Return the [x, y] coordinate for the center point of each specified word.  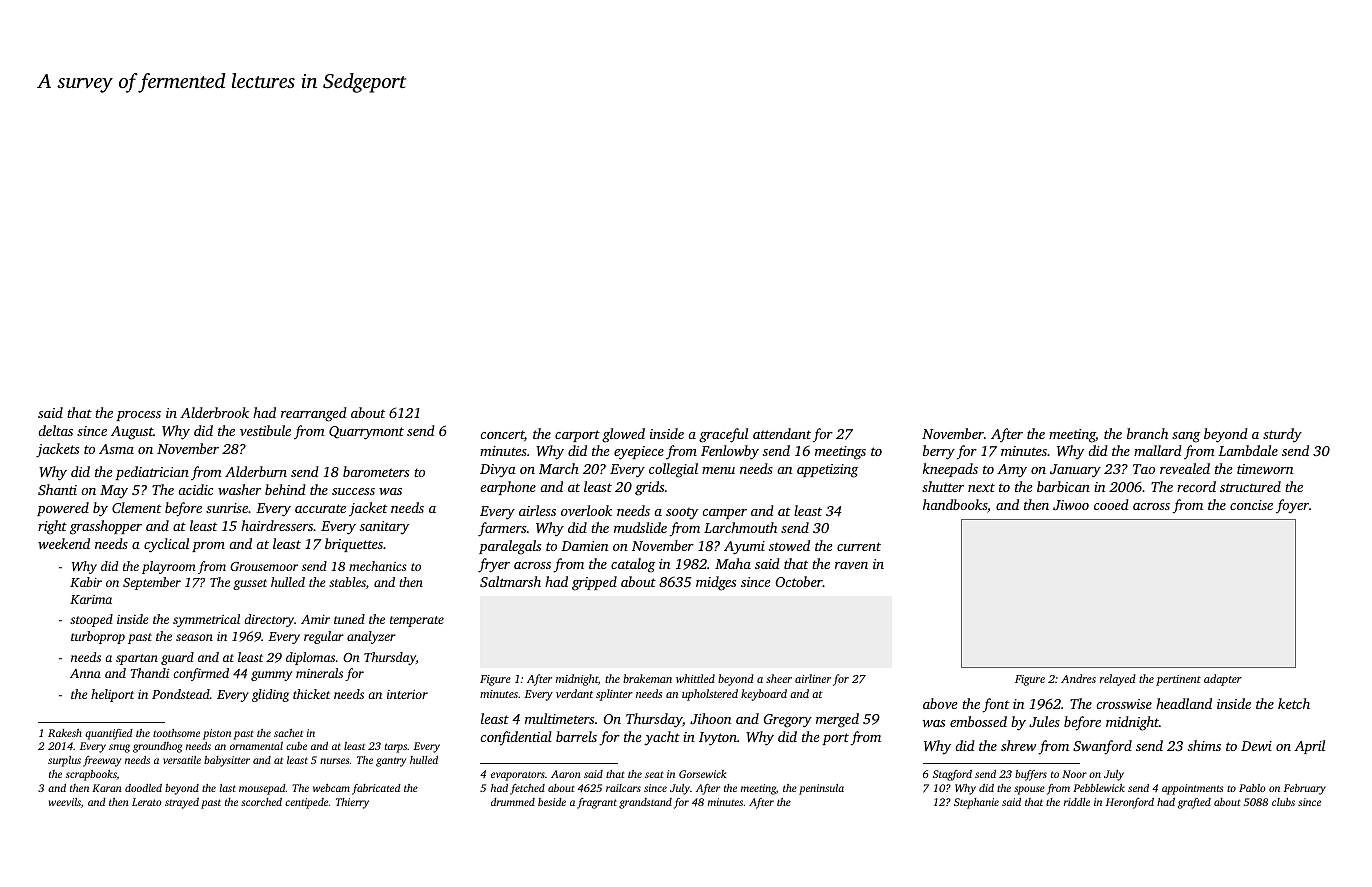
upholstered [710, 695]
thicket [311, 694]
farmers [502, 529]
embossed [978, 721]
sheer [779, 678]
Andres [1078, 678]
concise [1251, 505]
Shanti [57, 489]
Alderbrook [214, 412]
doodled [143, 788]
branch [1147, 433]
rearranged [314, 414]
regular [324, 637]
